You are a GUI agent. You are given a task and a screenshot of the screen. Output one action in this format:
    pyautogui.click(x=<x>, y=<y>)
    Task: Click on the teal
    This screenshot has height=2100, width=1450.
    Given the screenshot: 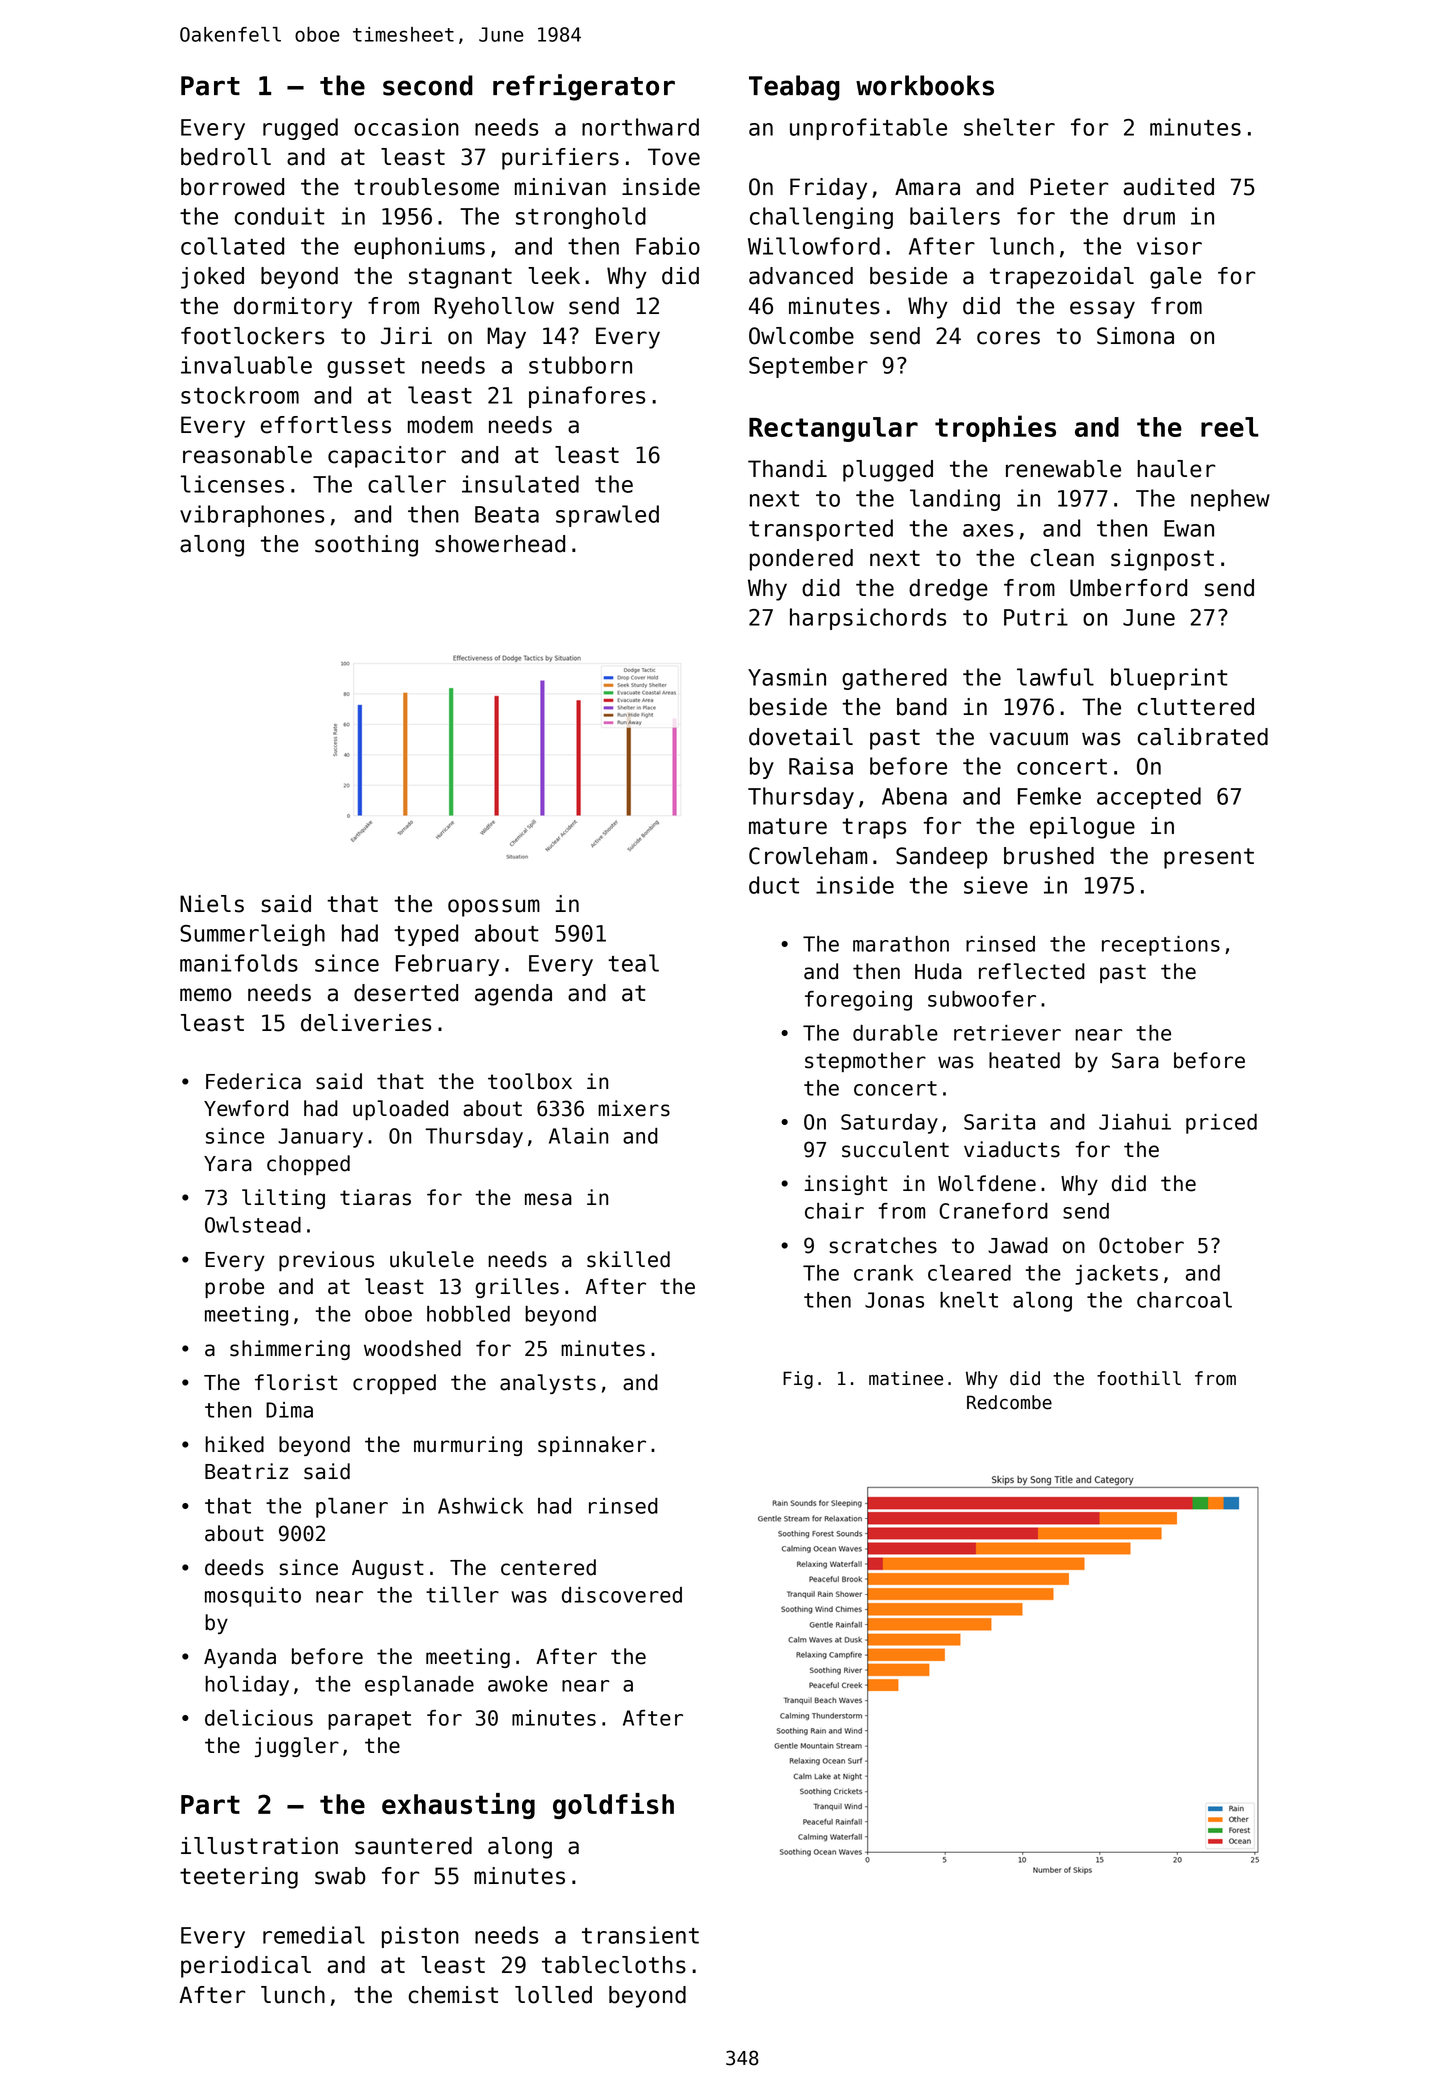 What is the action you would take?
    pyautogui.click(x=633, y=963)
